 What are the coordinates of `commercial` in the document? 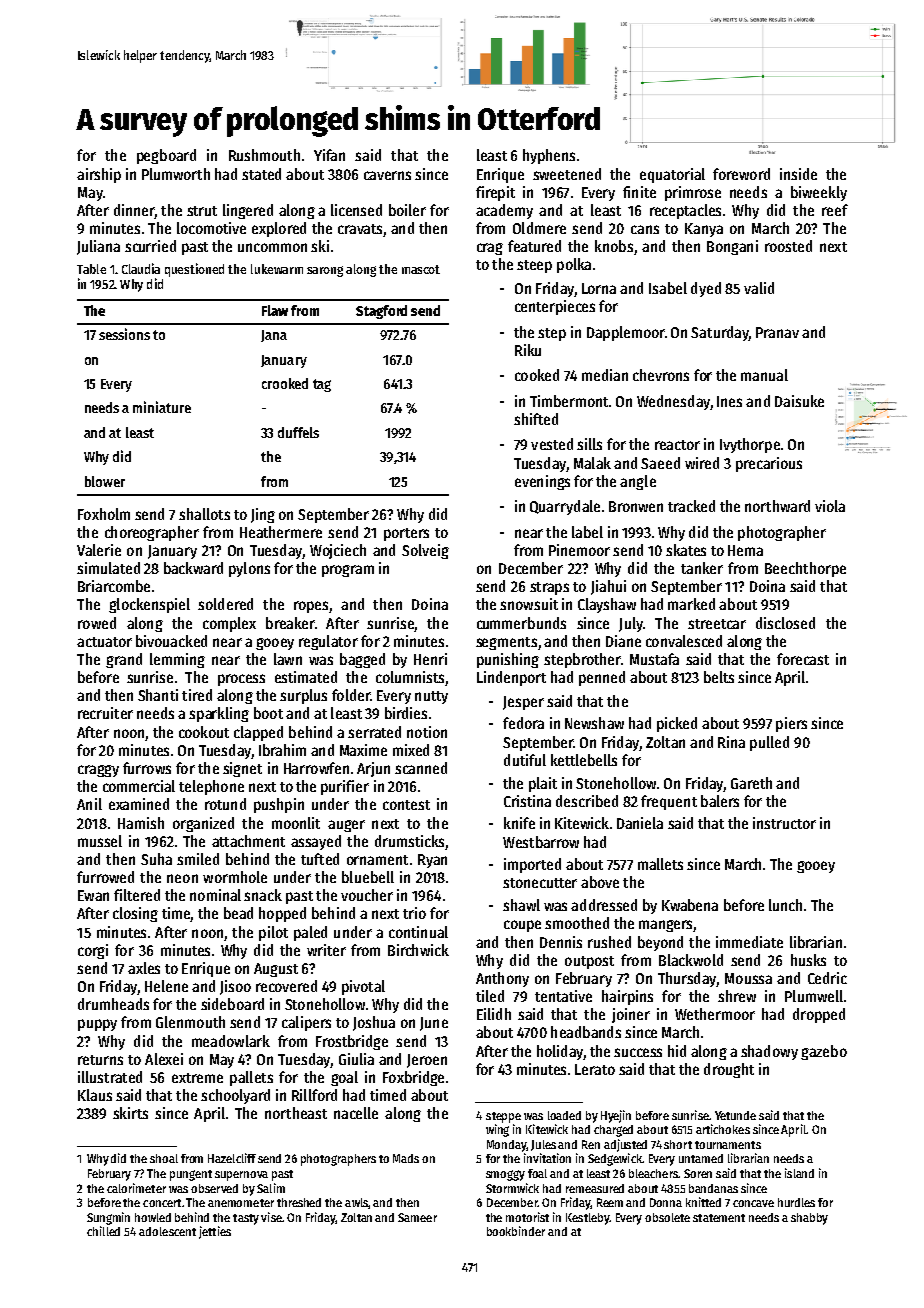 It's located at (139, 786).
